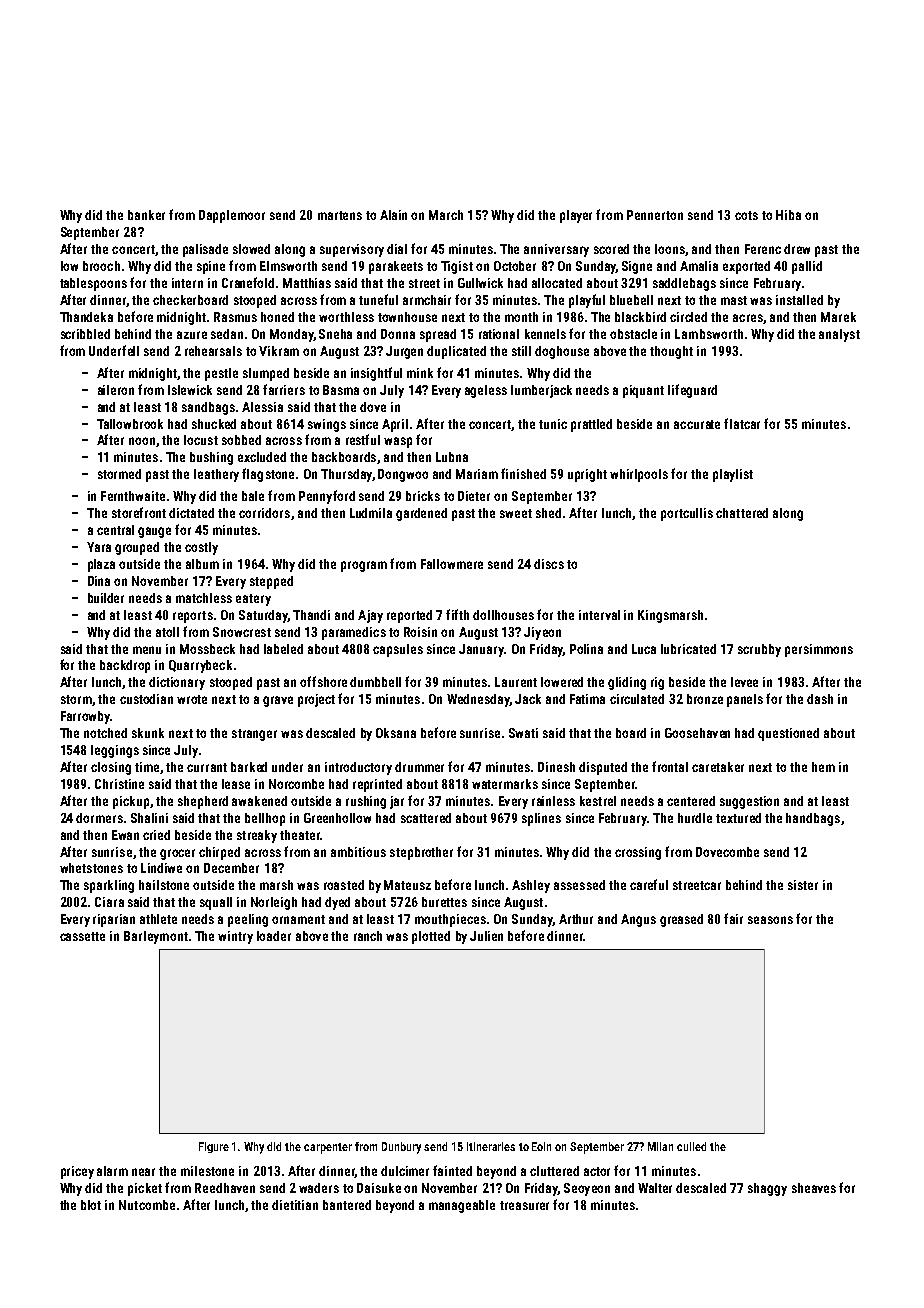  I want to click on Swati, so click(523, 733).
